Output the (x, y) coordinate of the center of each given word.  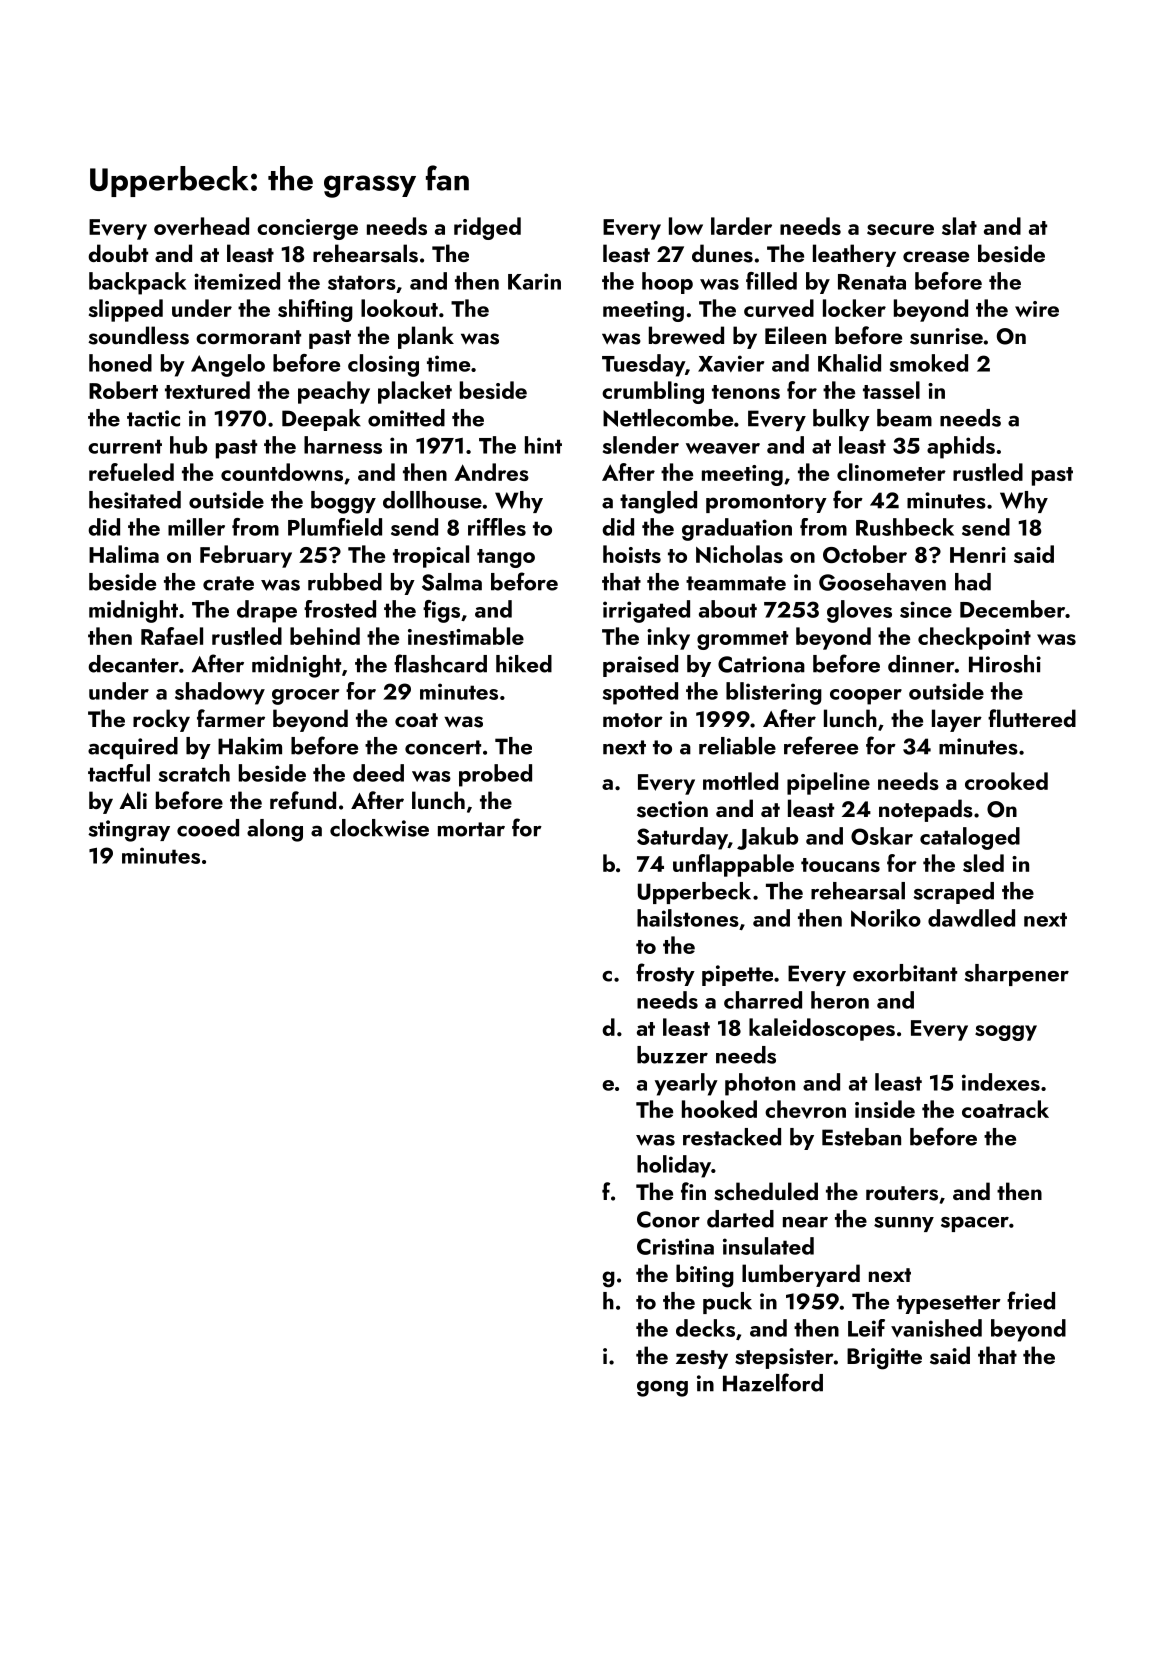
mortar (471, 829)
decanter (133, 664)
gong (662, 1389)
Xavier (731, 363)
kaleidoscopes (822, 1029)
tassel (891, 390)
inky (668, 638)
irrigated (646, 611)
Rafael (172, 636)
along (275, 830)
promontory (766, 503)
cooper (866, 697)
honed (120, 363)
